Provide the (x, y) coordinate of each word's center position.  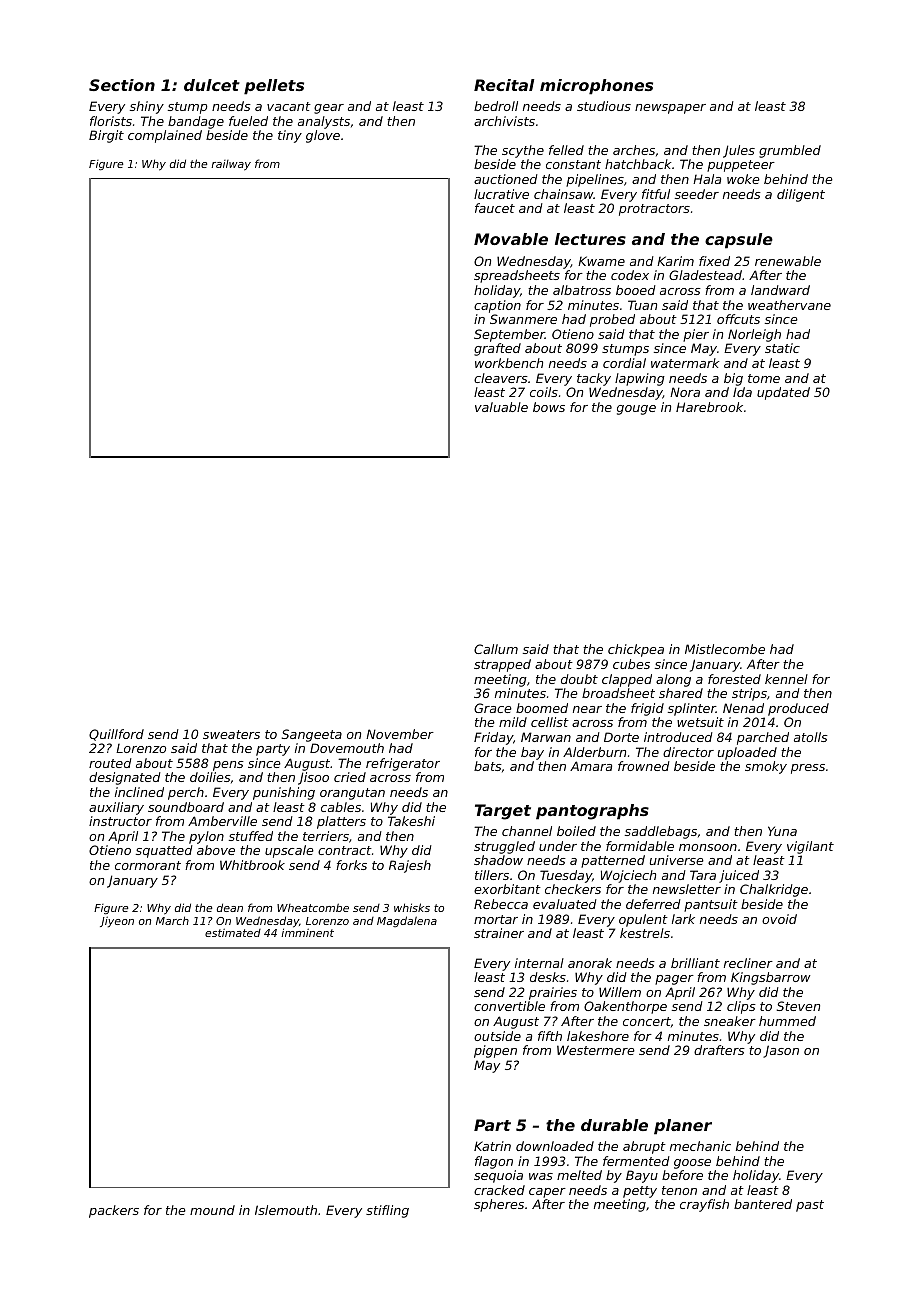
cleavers (501, 378)
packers (114, 1211)
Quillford (116, 735)
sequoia (498, 1176)
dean (230, 907)
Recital (504, 85)
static (782, 348)
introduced (678, 737)
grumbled (790, 151)
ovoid (779, 919)
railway (231, 165)
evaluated (565, 904)
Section (122, 85)
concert (647, 1021)
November (400, 734)
